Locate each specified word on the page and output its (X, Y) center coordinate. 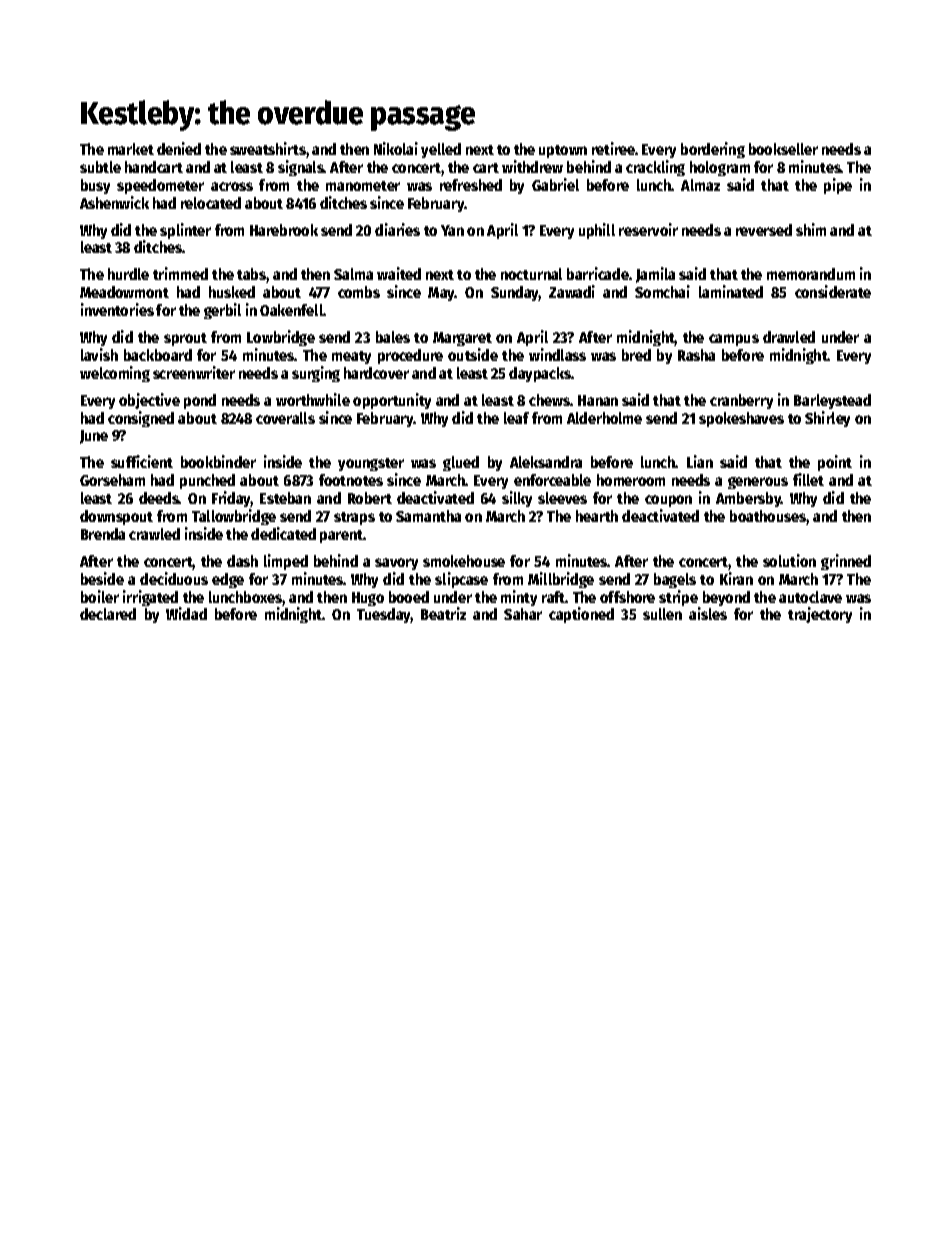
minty (519, 598)
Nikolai (396, 148)
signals (301, 168)
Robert (370, 498)
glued (461, 463)
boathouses (768, 516)
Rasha (696, 355)
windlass (557, 354)
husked (232, 292)
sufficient (142, 461)
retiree (613, 148)
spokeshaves (741, 419)
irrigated (150, 598)
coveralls (285, 418)
